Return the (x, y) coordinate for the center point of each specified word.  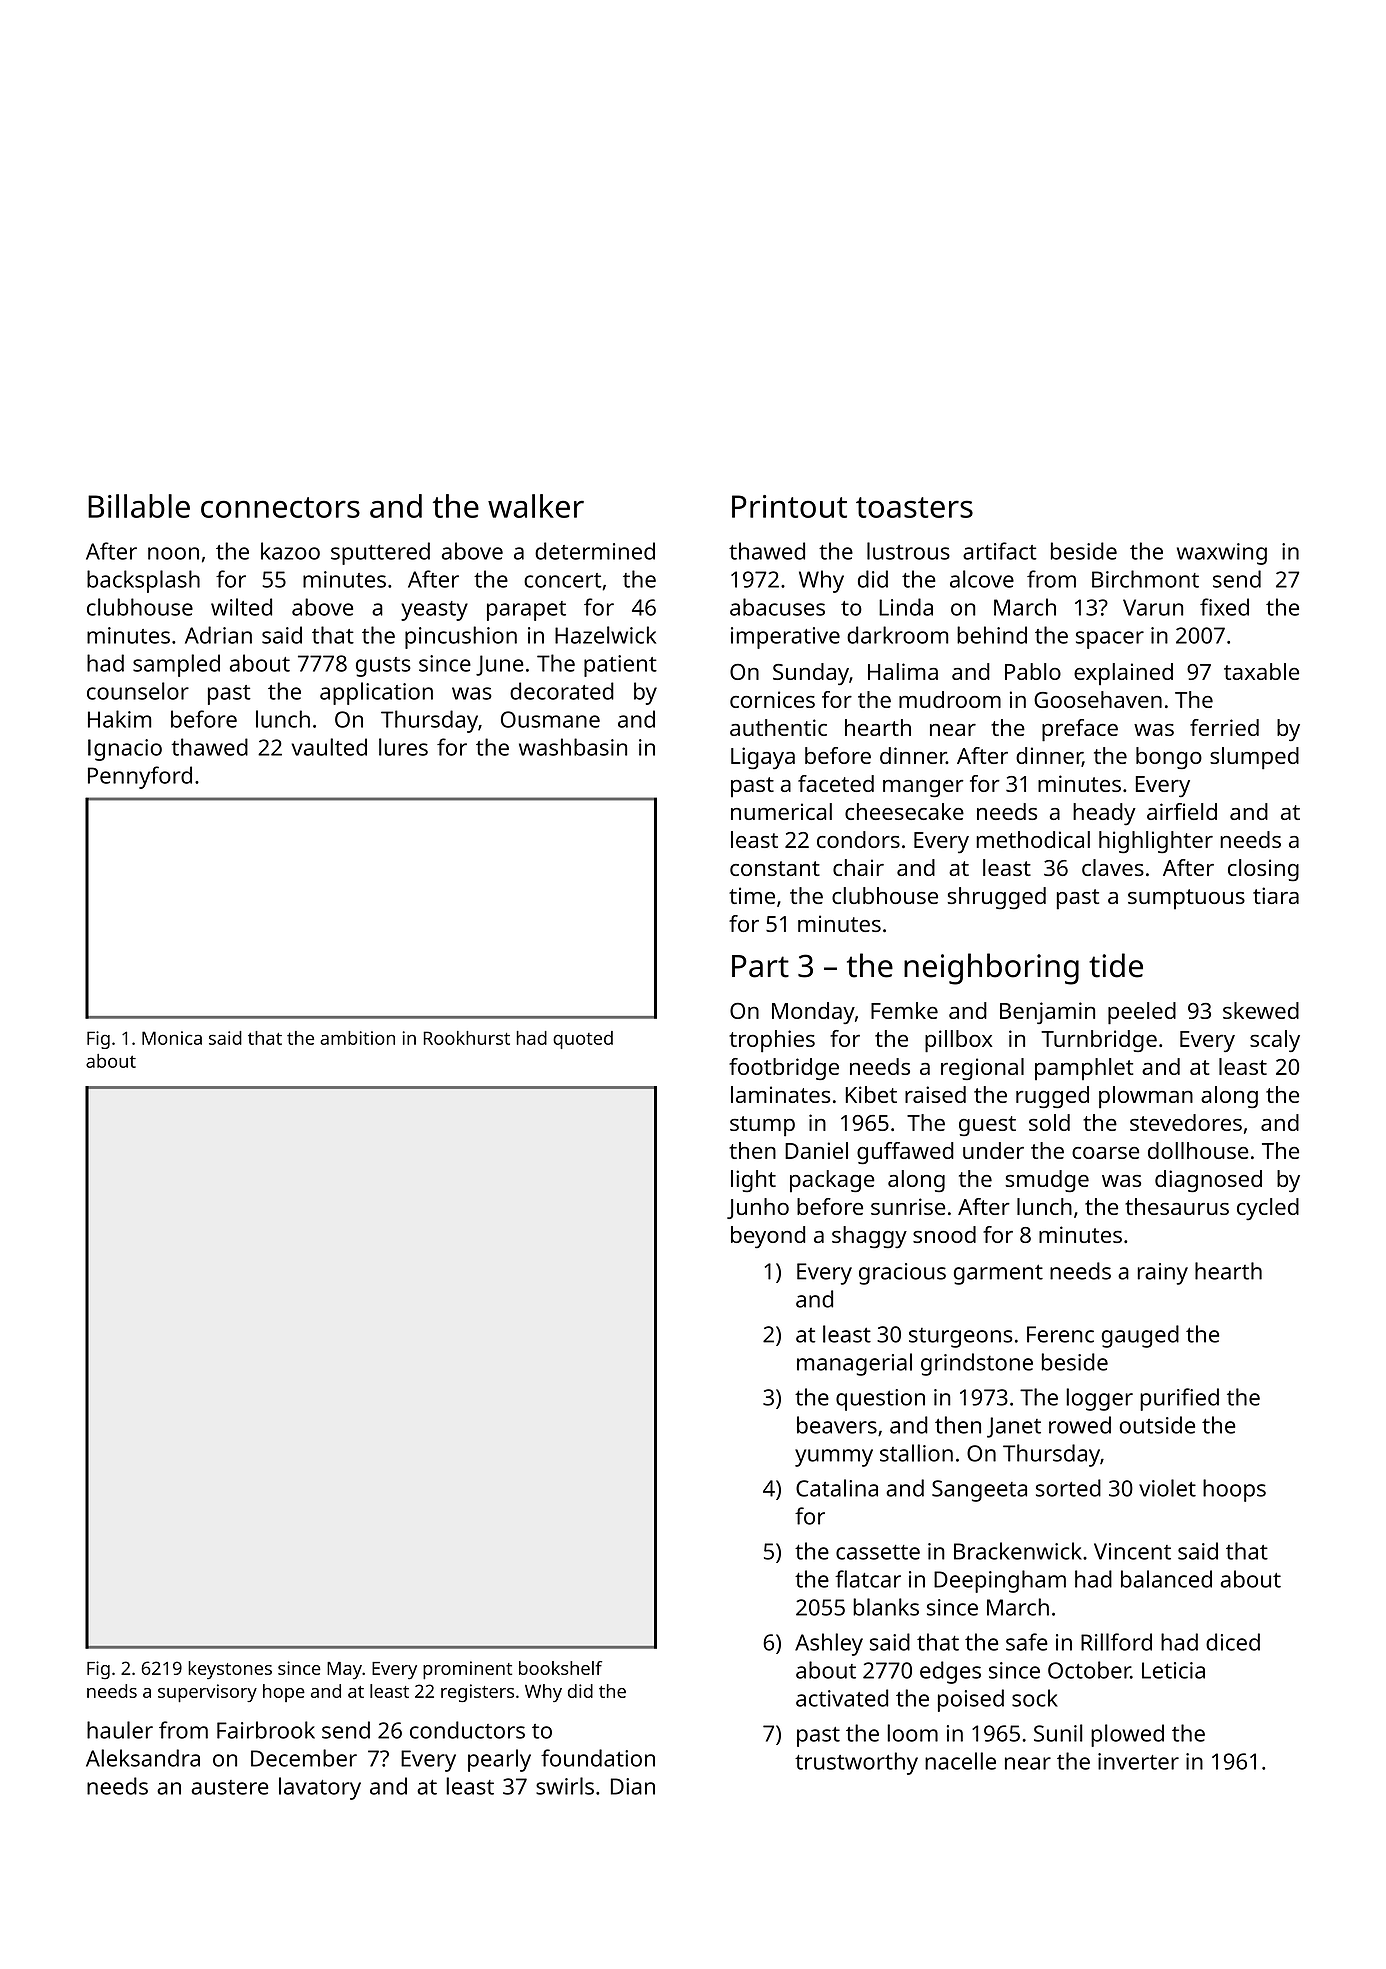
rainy (1163, 1274)
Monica (172, 1038)
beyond (768, 1237)
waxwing (1222, 554)
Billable (139, 506)
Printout (789, 506)
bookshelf (560, 1668)
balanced (1166, 1579)
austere (229, 1787)
